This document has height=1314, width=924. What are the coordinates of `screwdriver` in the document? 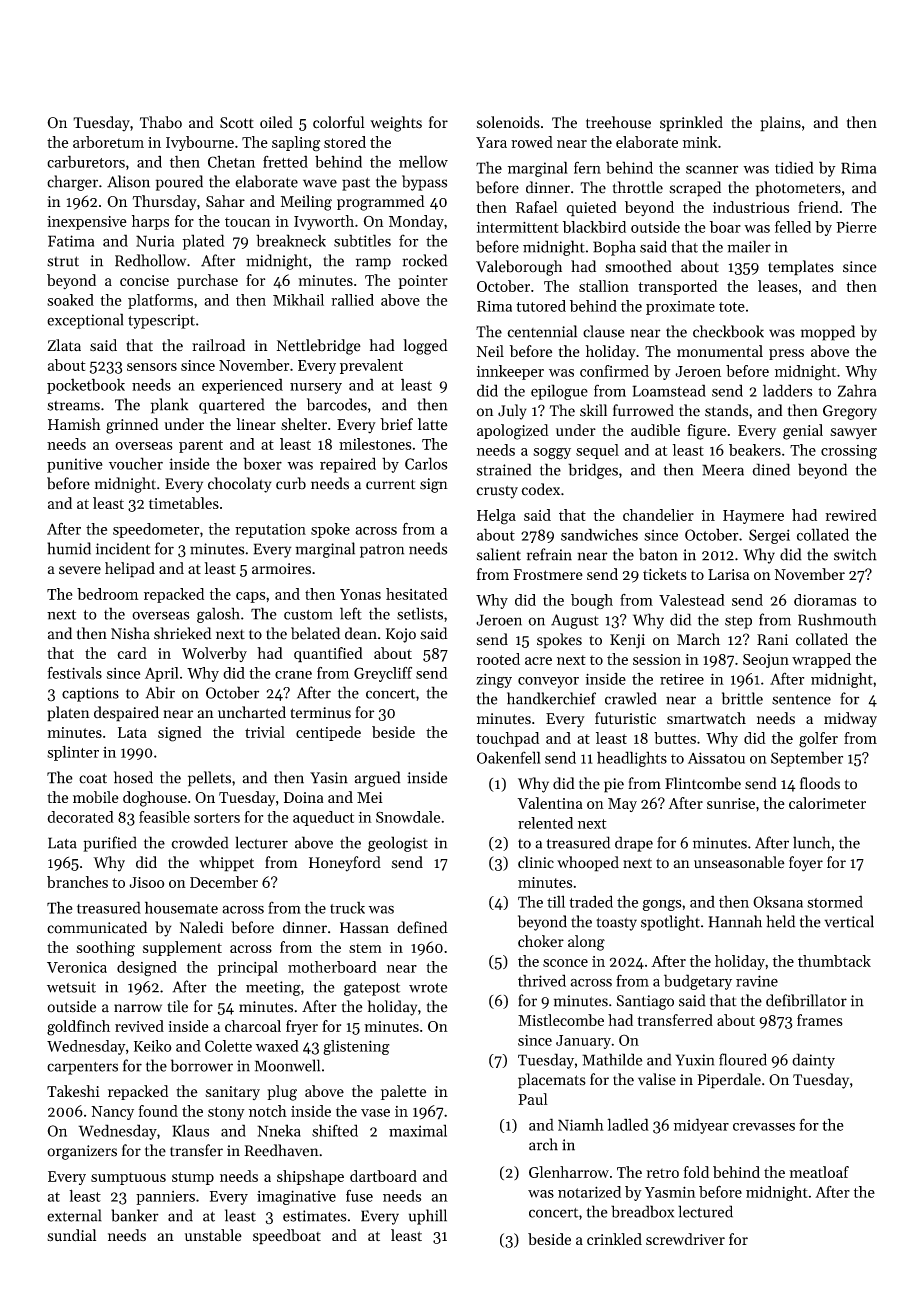 It's located at (685, 1239).
